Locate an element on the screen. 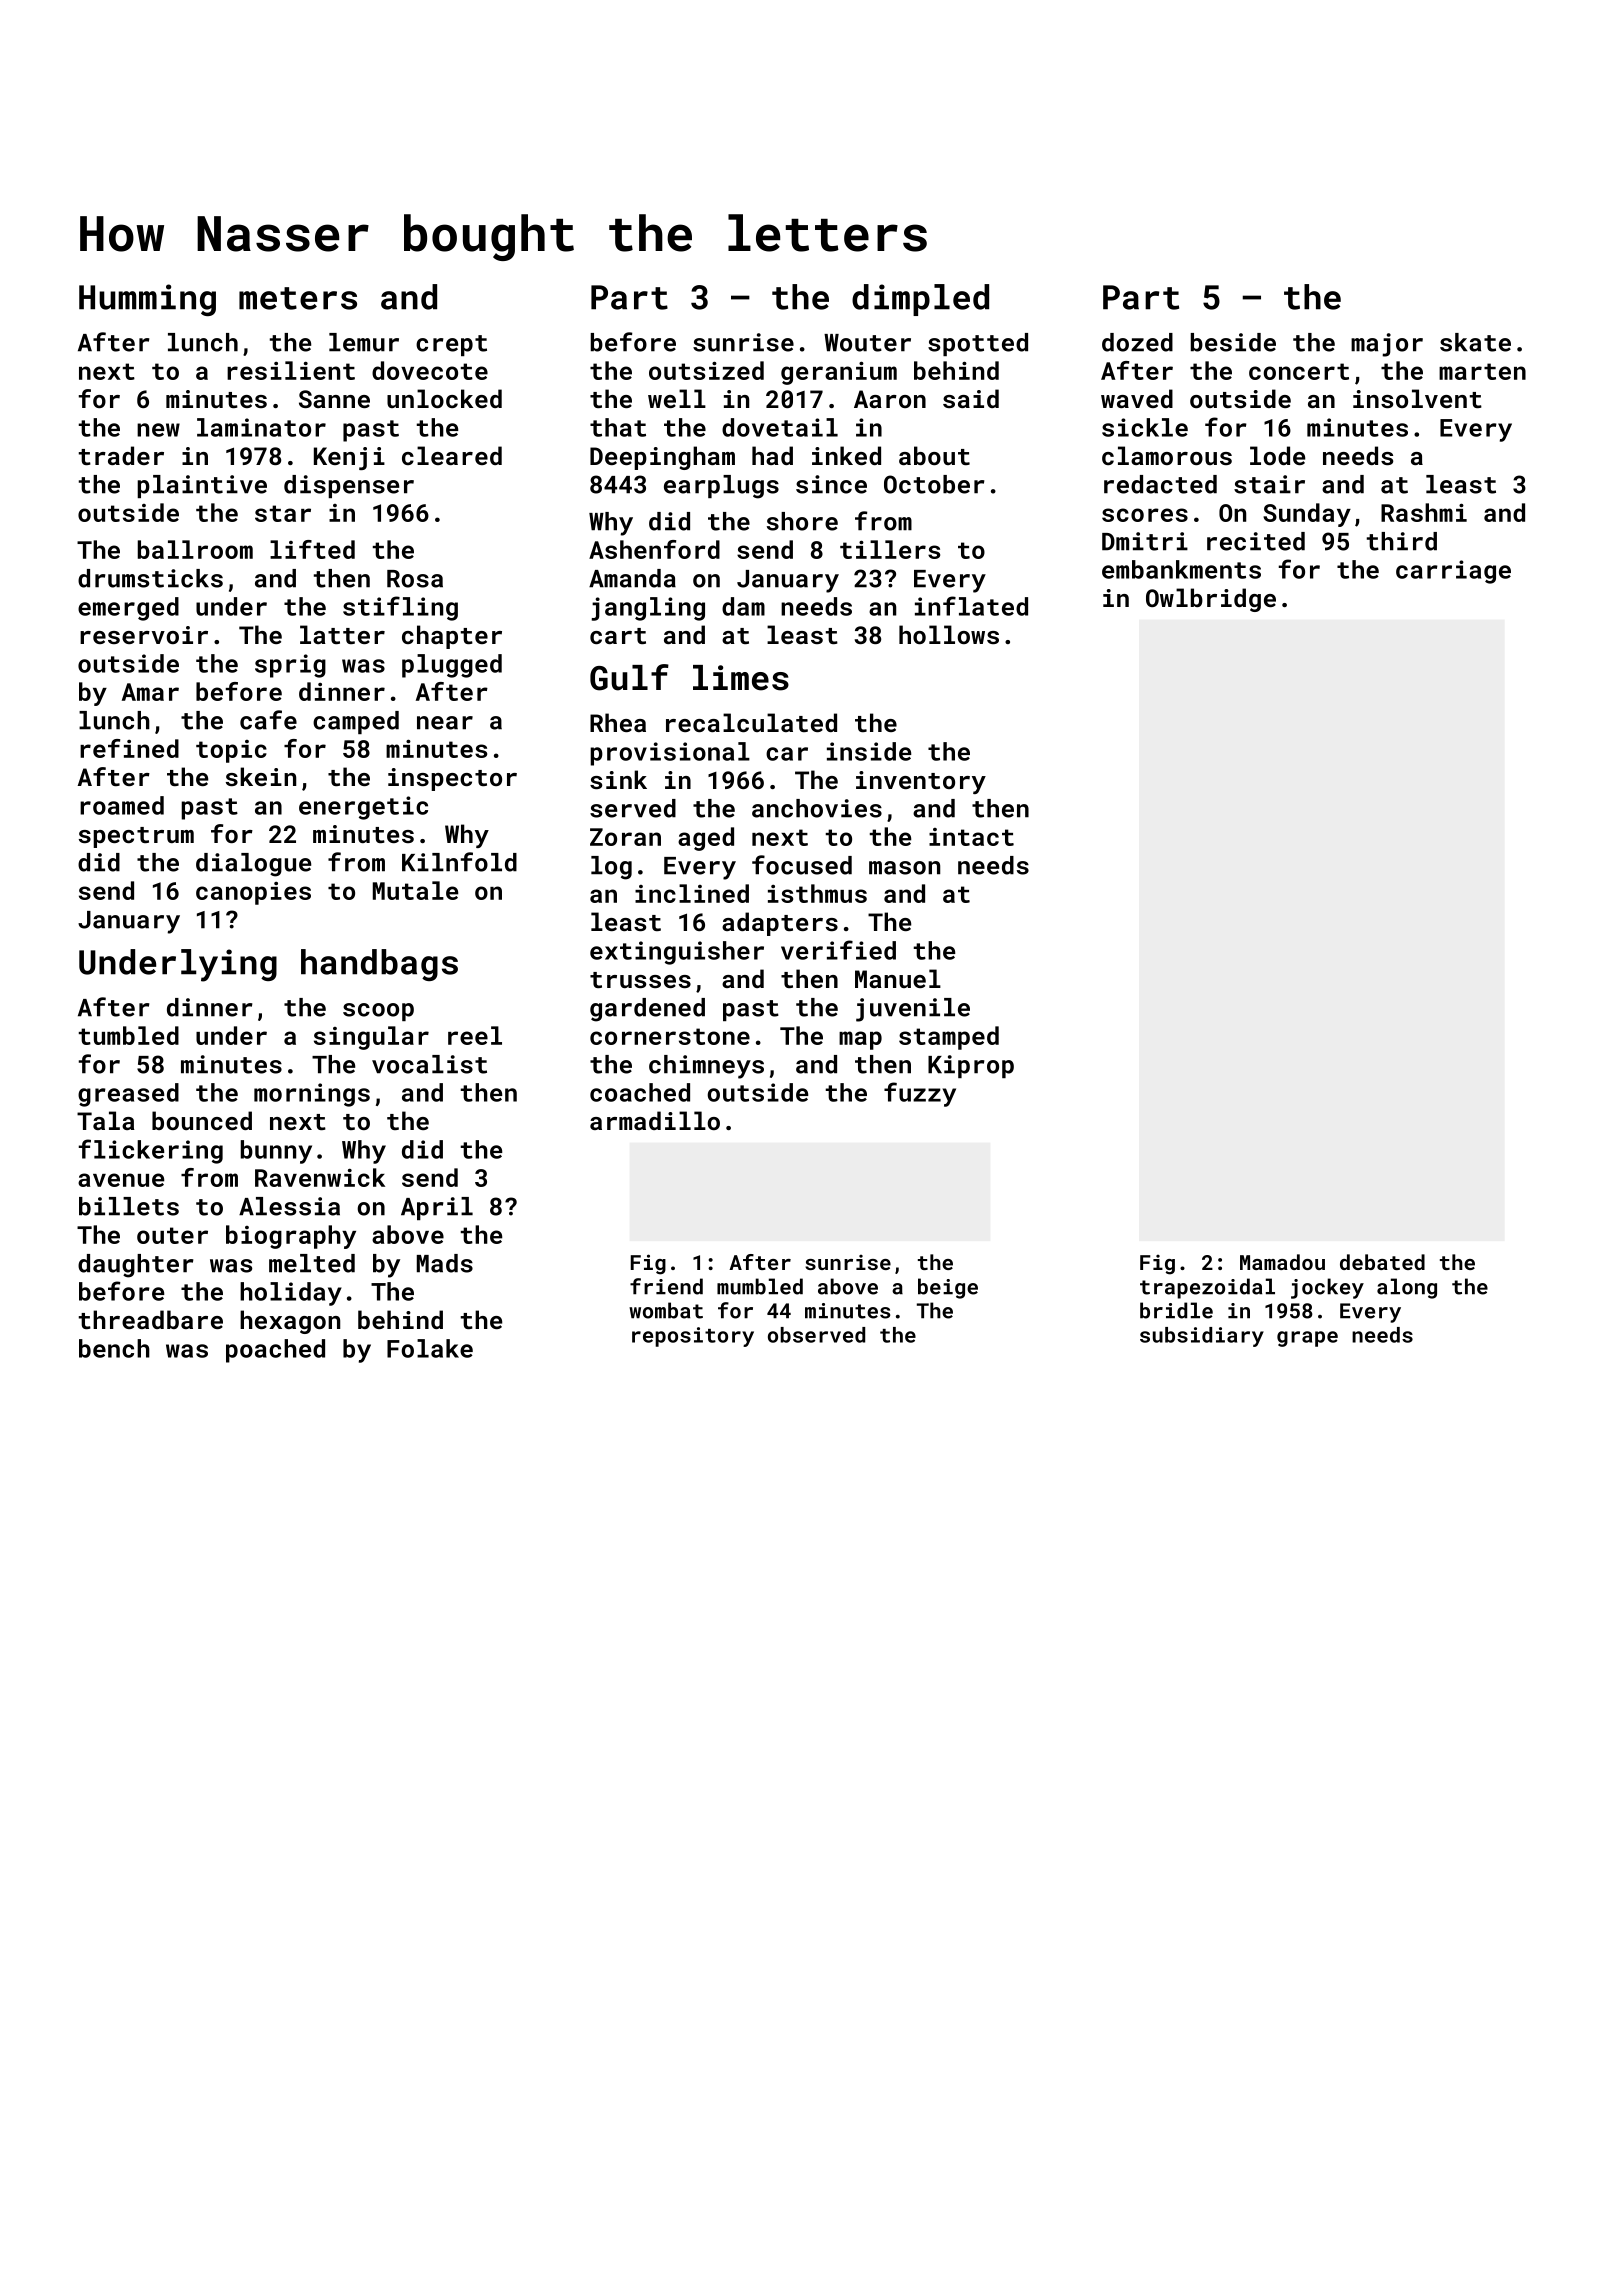 The image size is (1620, 2292). new is located at coordinates (158, 430).
